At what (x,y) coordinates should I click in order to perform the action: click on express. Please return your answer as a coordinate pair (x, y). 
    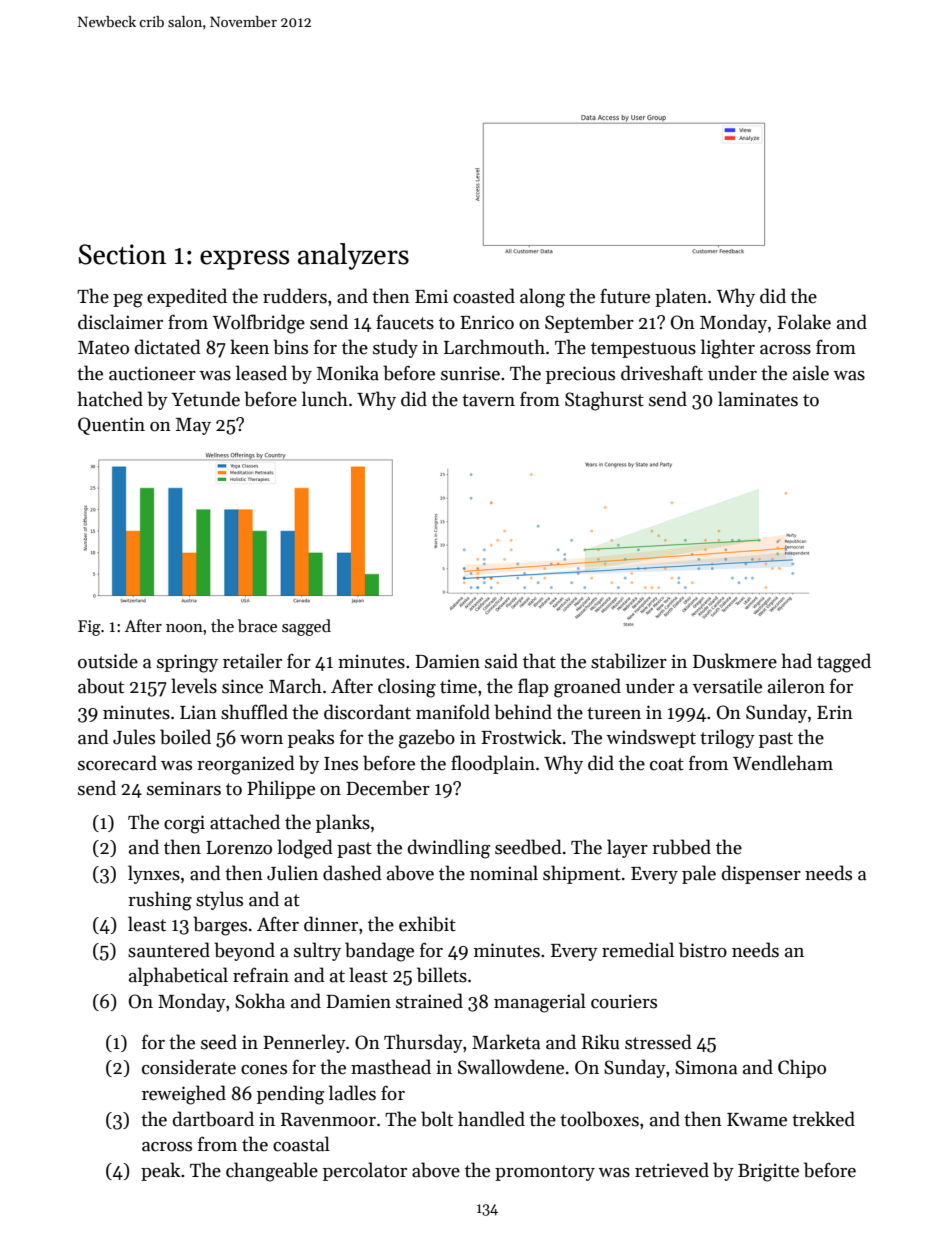
    Looking at the image, I should click on (244, 260).
